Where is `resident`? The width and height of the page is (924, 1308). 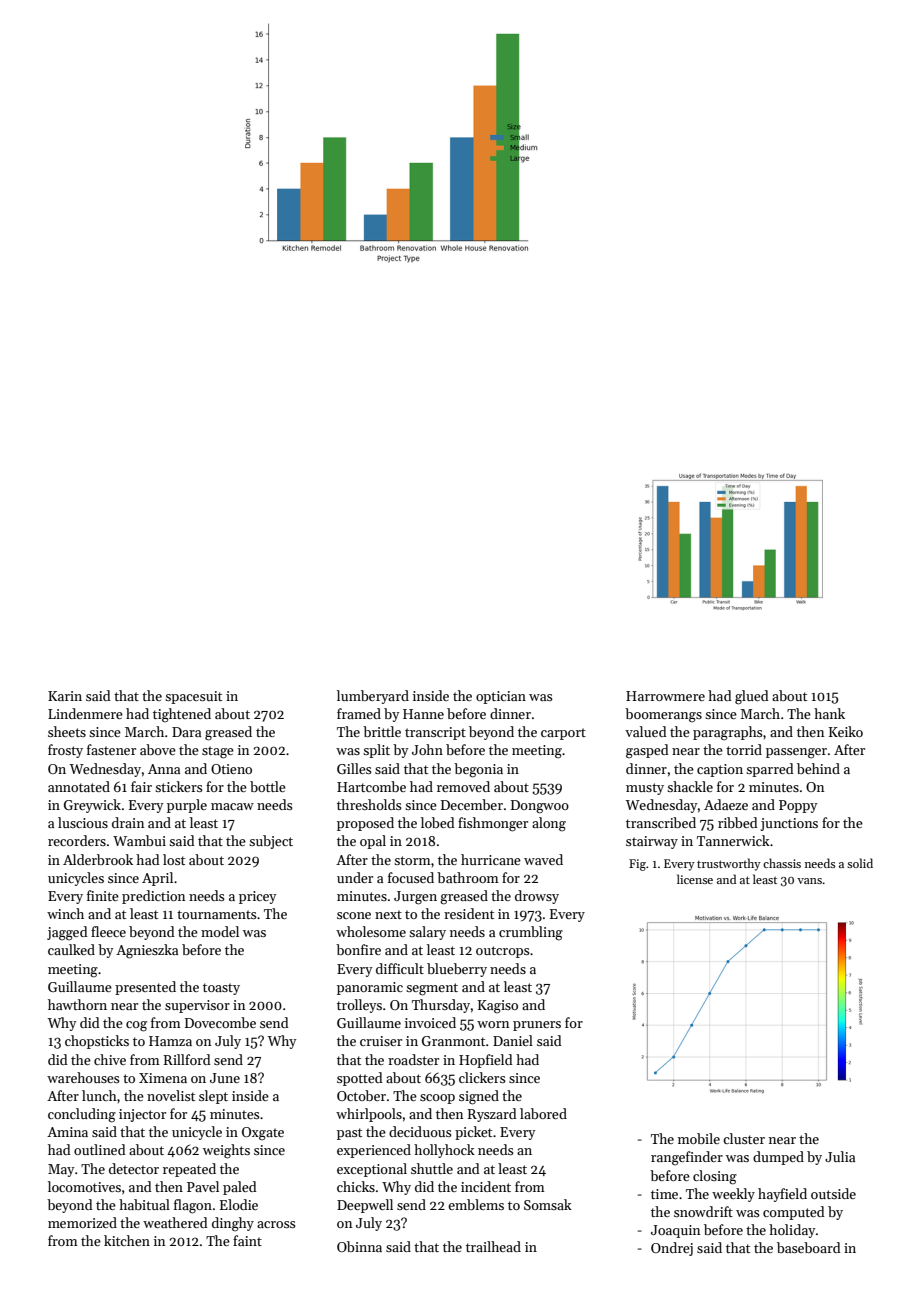
resident is located at coordinates (469, 913).
